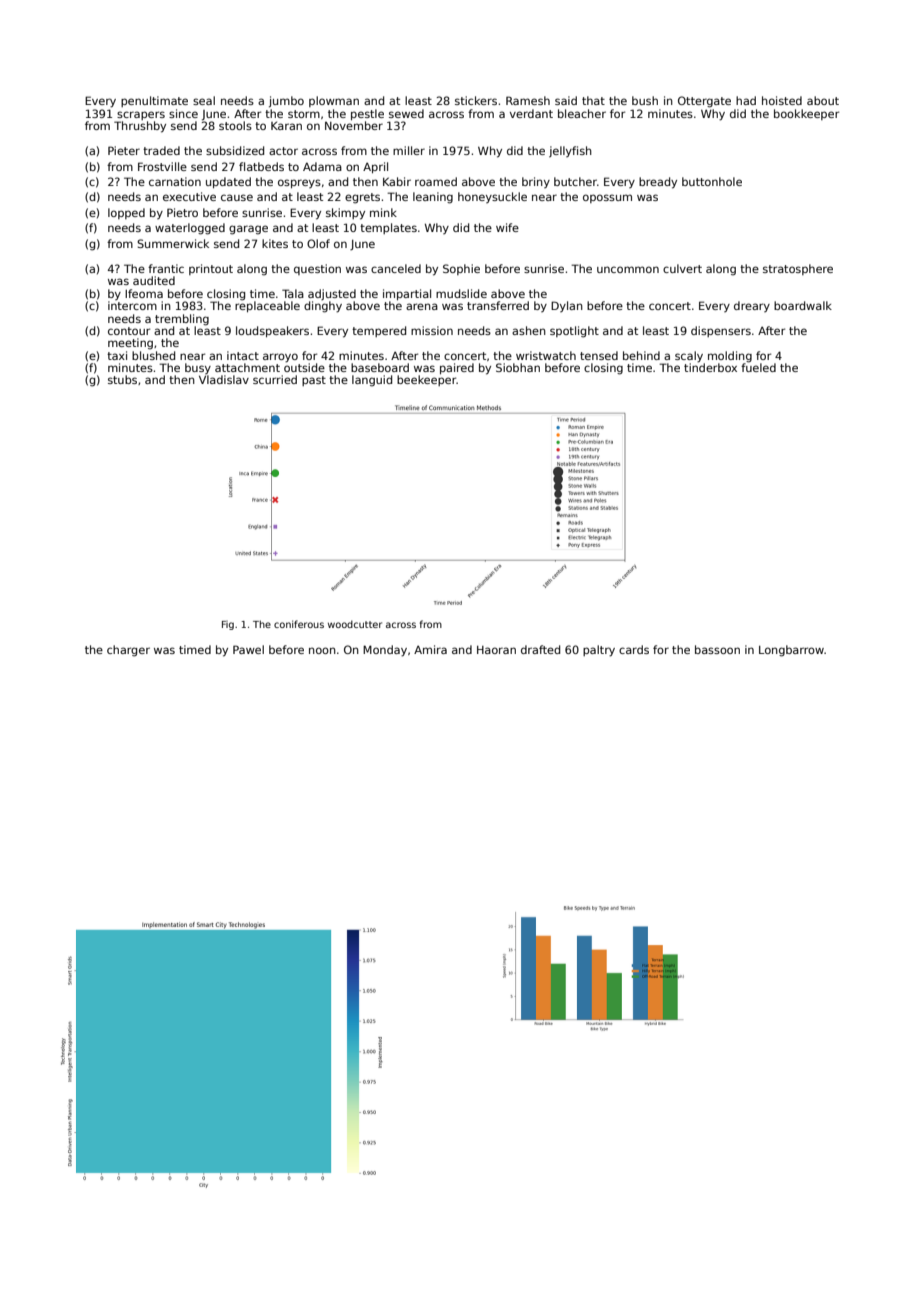  I want to click on honeysuckle, so click(492, 197).
